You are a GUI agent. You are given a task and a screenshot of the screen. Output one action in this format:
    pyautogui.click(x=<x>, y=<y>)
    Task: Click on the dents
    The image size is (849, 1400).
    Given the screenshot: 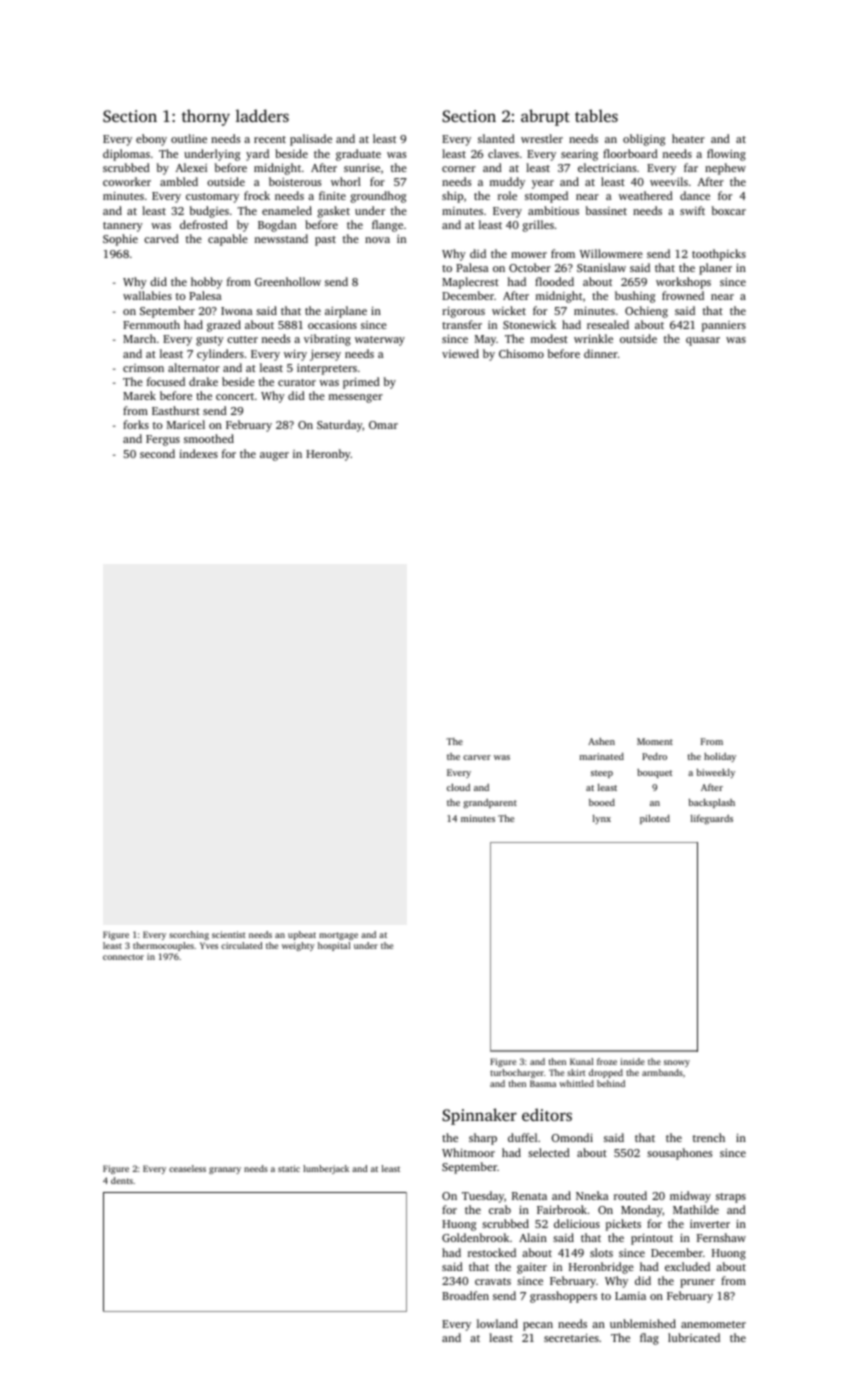 What is the action you would take?
    pyautogui.click(x=122, y=1180)
